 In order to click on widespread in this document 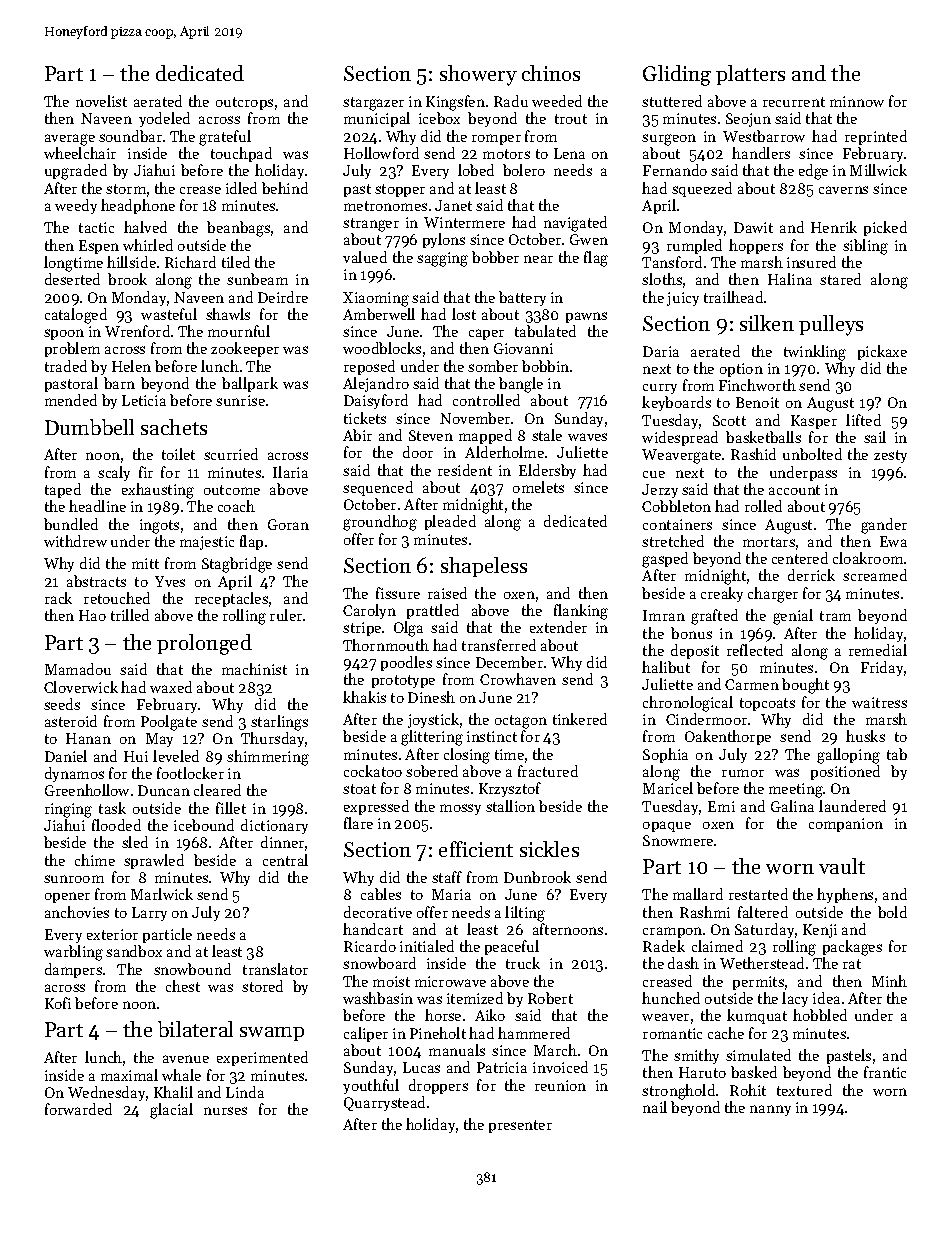, I will do `click(680, 438)`.
